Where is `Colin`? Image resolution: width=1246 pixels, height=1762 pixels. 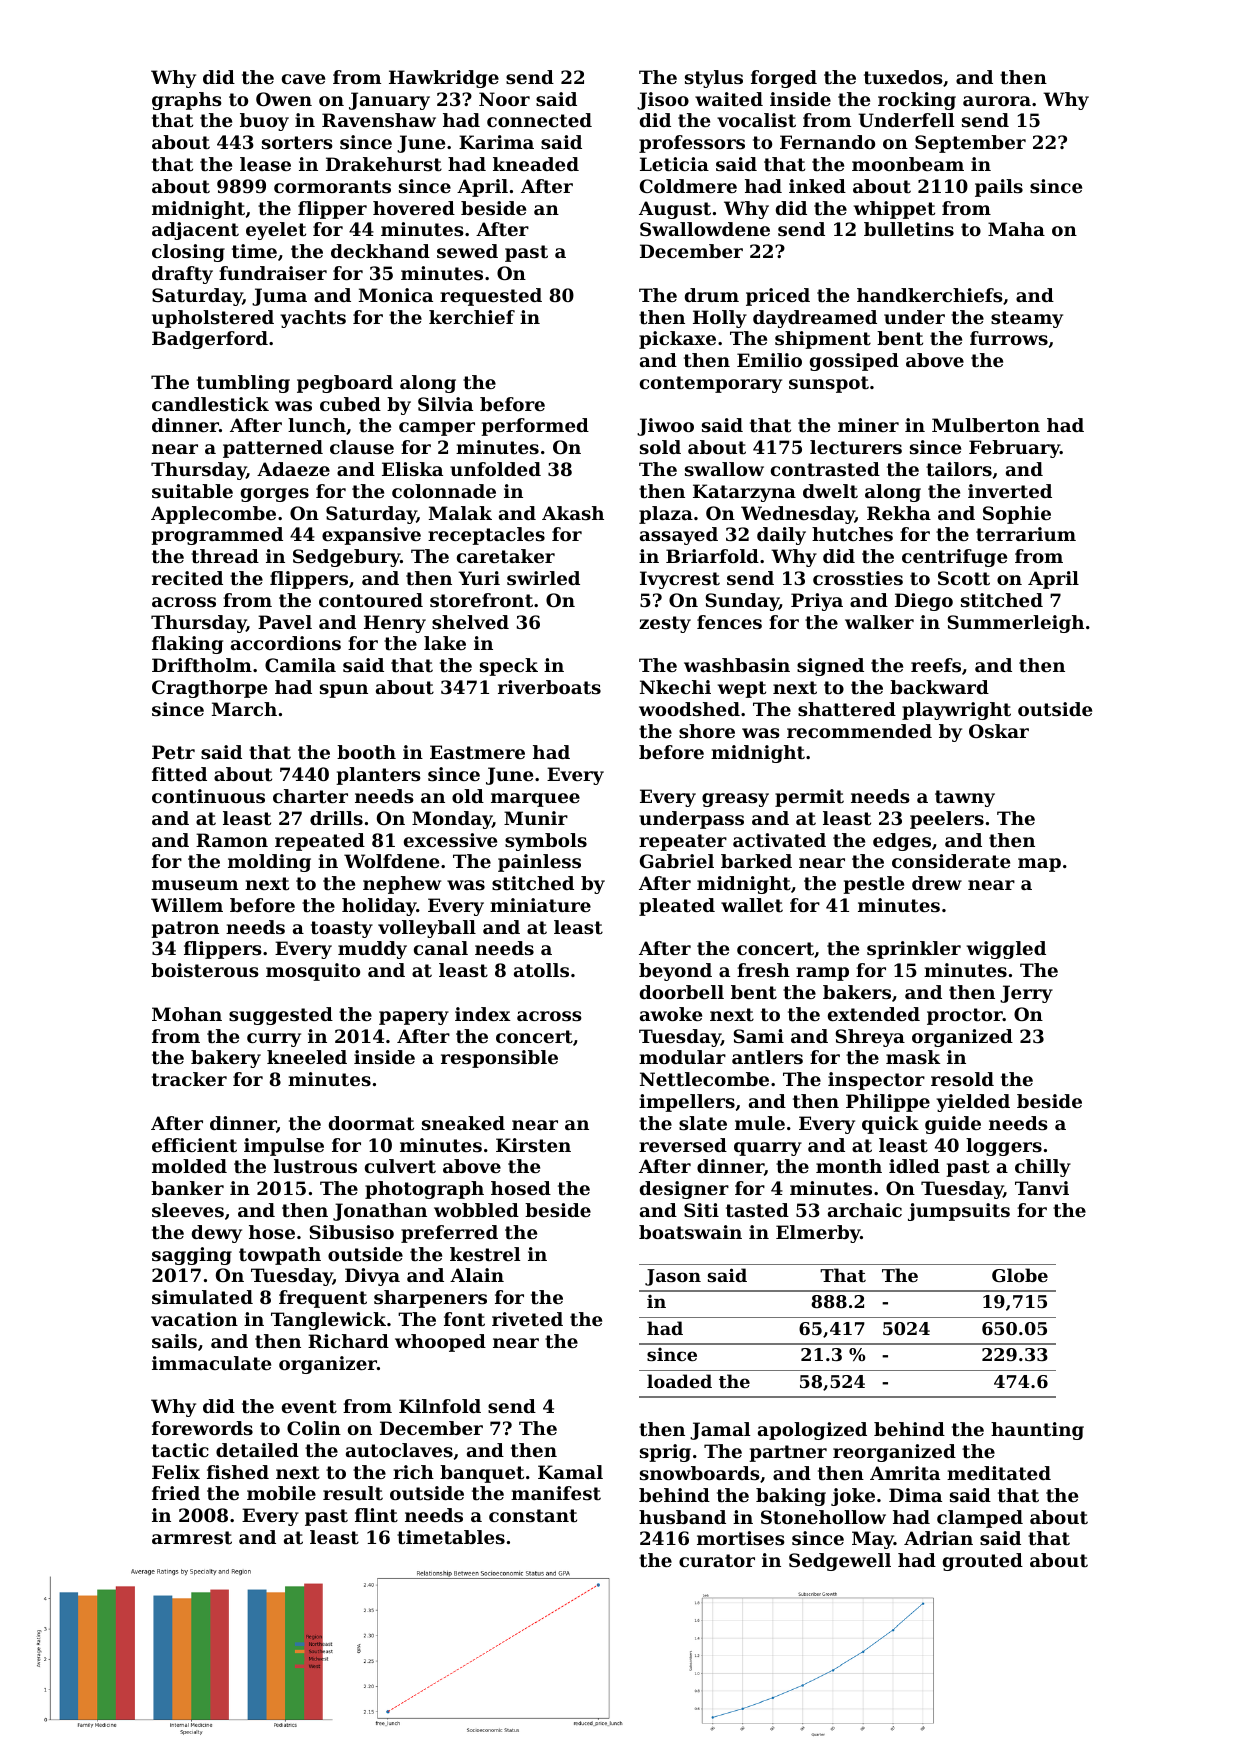
Colin is located at coordinates (314, 1428).
